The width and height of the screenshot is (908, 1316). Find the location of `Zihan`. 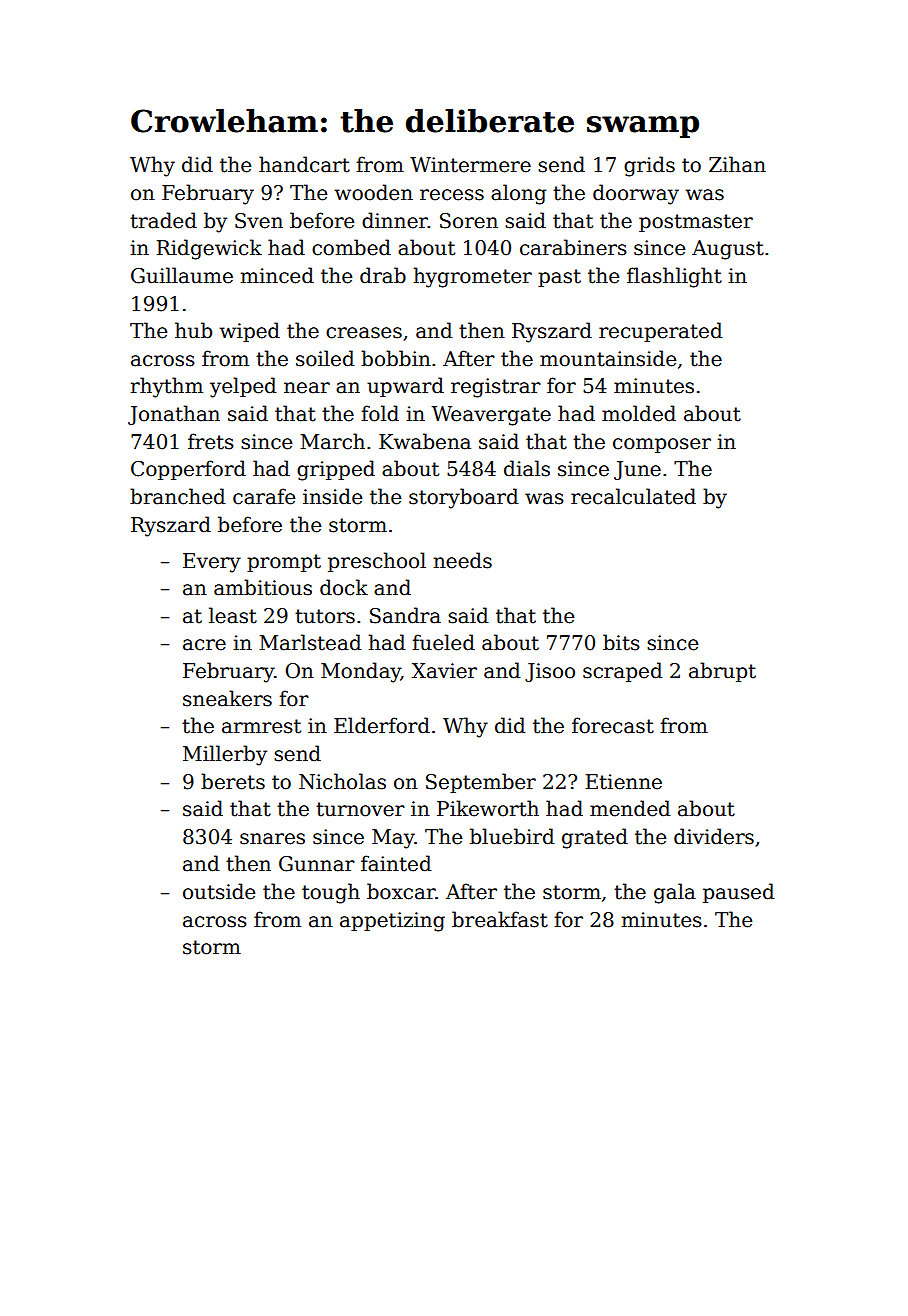

Zihan is located at coordinates (737, 164).
